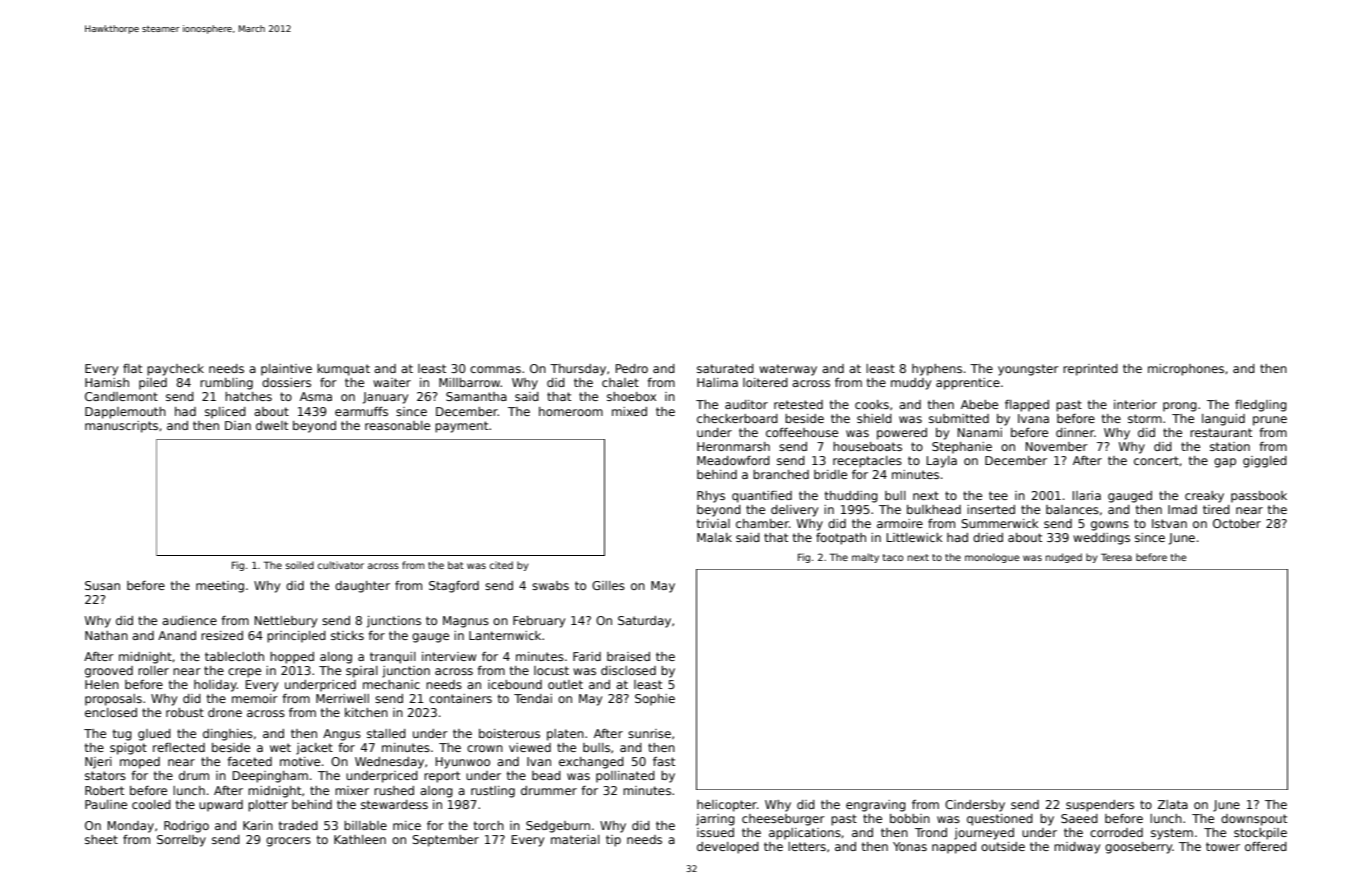  What do you see at coordinates (628, 670) in the document?
I see `disclosed` at bounding box center [628, 670].
